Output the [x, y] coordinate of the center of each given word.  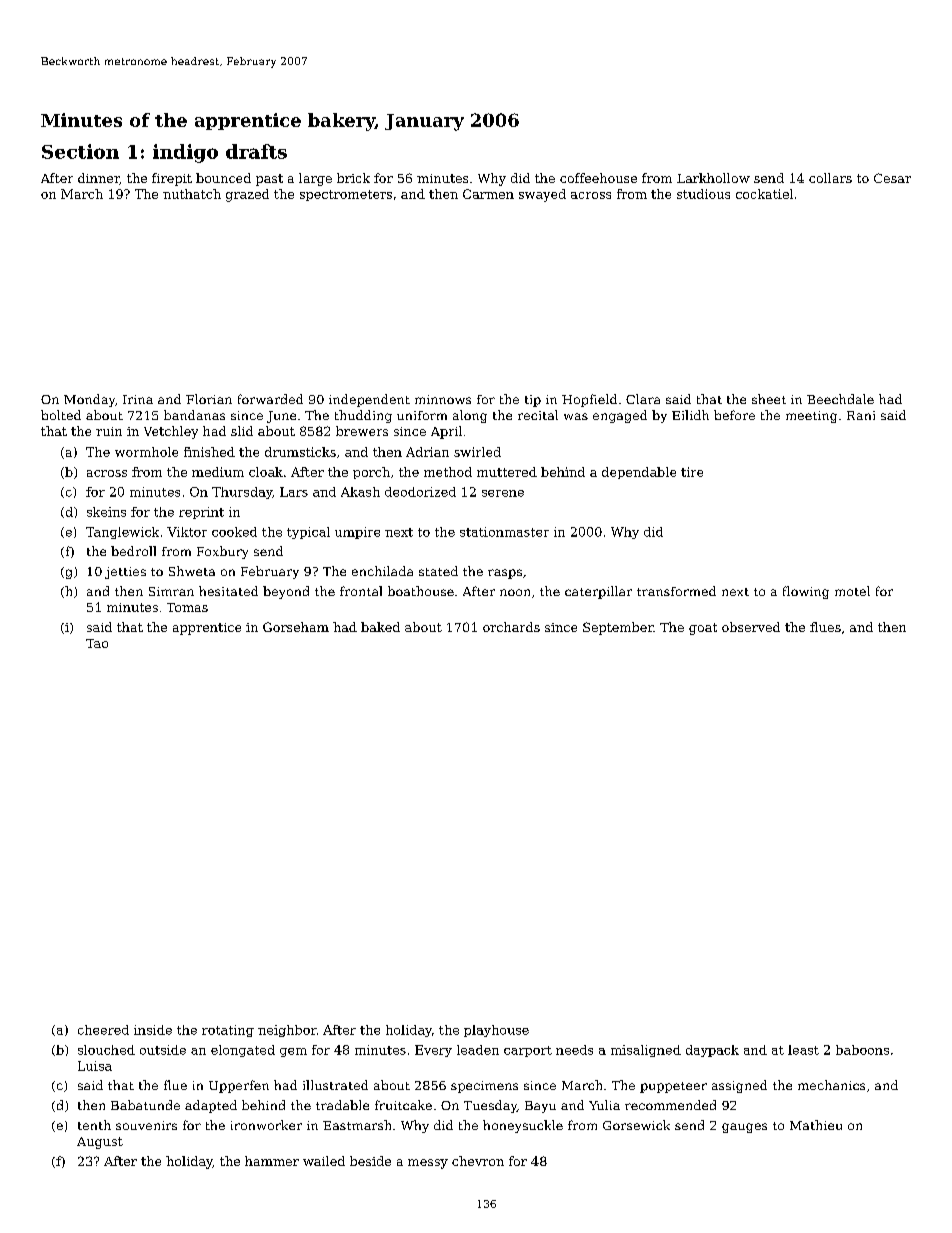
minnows [443, 399]
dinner [99, 179]
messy [428, 1164]
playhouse [496, 1031]
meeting [811, 417]
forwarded [270, 399]
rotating [228, 1031]
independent [369, 400]
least [803, 1050]
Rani [861, 415]
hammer [272, 1161]
